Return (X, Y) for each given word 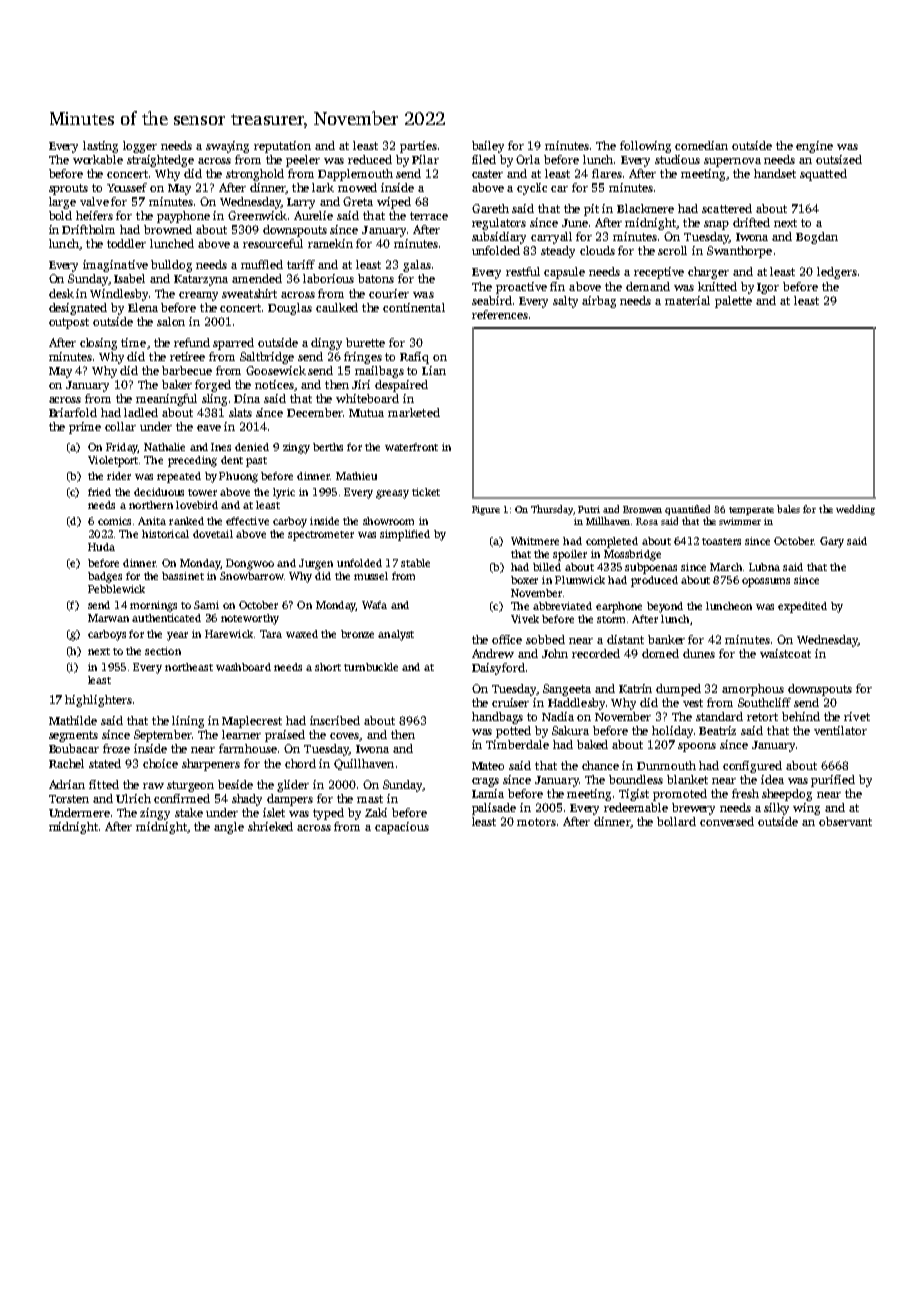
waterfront (411, 447)
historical (165, 534)
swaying (227, 147)
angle (229, 828)
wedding (855, 510)
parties (418, 147)
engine (814, 147)
